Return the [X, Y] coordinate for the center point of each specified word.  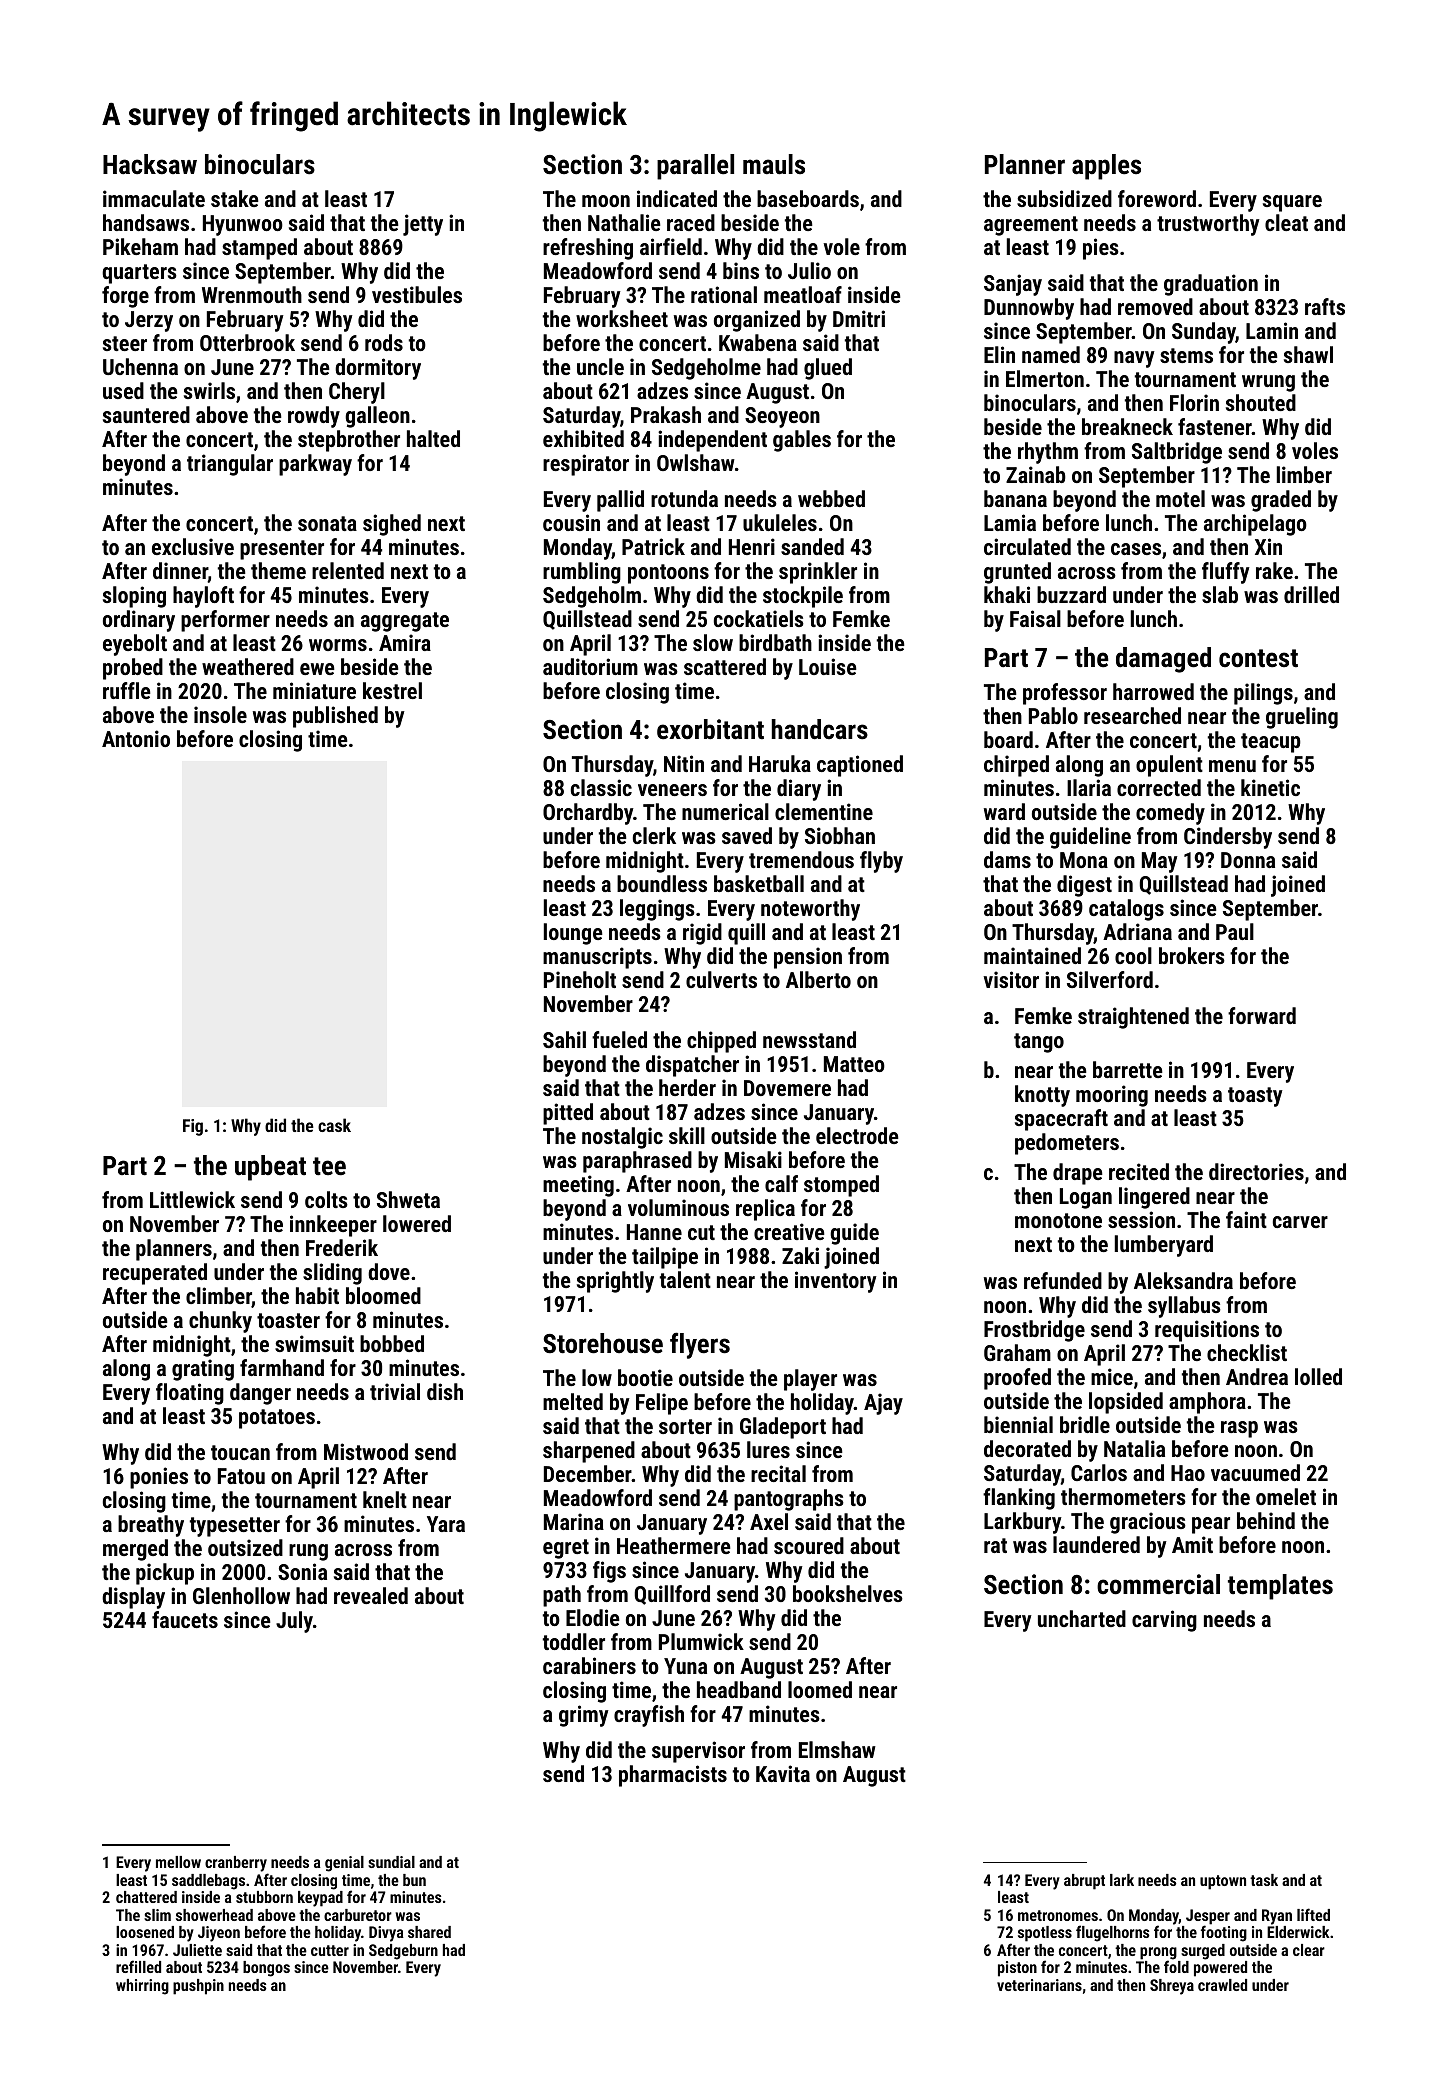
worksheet [622, 318]
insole [220, 714]
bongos [266, 1969]
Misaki [753, 1159]
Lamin [1272, 330]
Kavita [783, 1773]
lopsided [1126, 1403]
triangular [230, 465]
